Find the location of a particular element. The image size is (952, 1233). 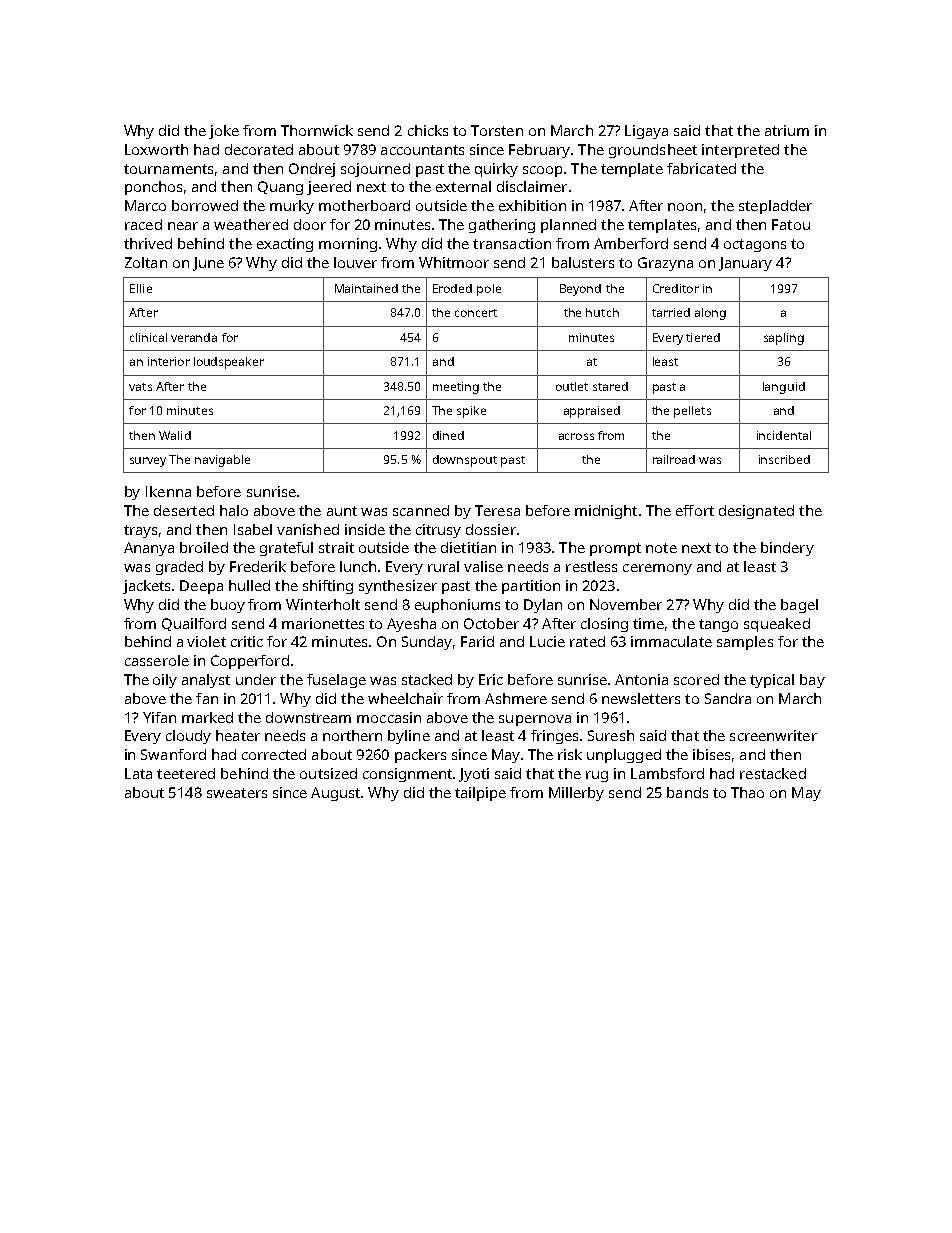

squeaked is located at coordinates (777, 625).
